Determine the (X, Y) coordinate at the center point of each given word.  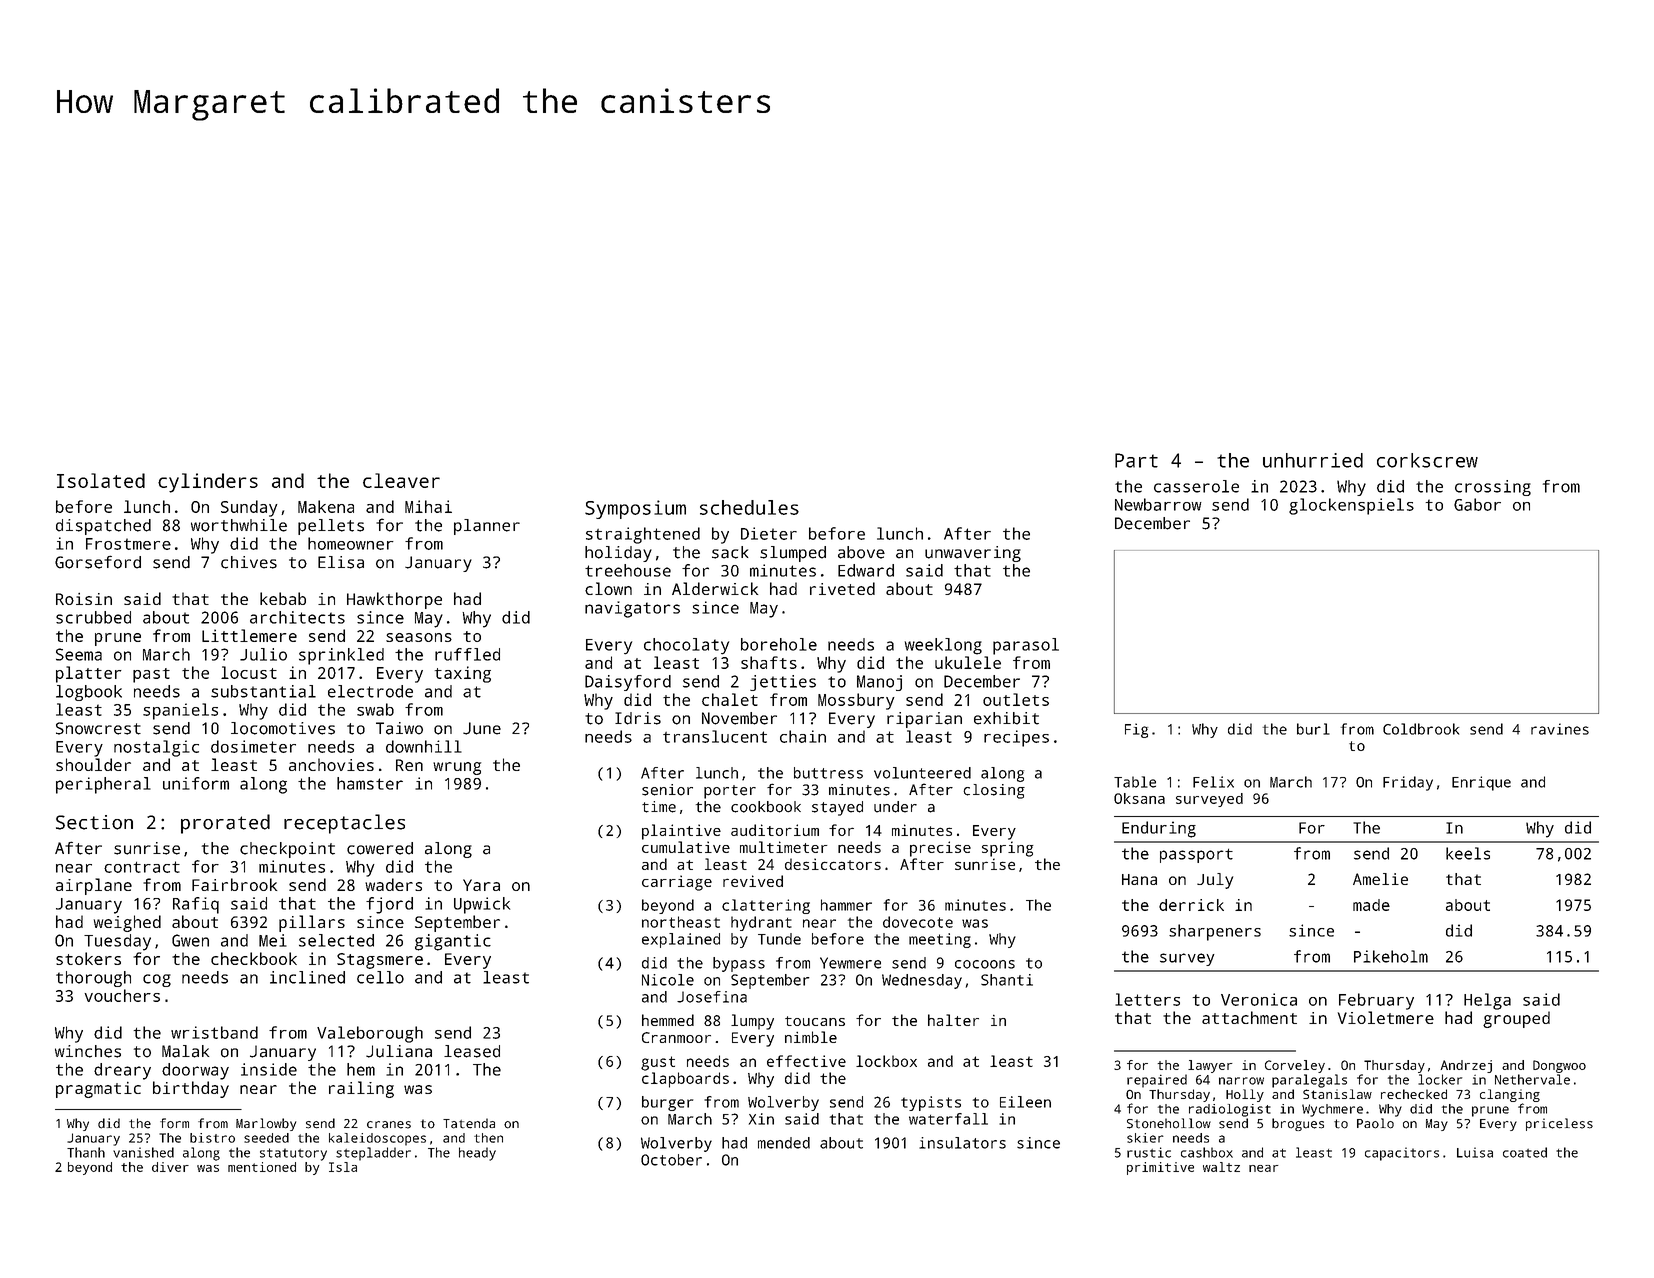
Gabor (1477, 504)
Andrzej (1466, 1066)
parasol (1026, 646)
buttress (828, 773)
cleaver (401, 480)
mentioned (262, 1167)
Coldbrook (1421, 729)
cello (380, 977)
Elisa (341, 562)
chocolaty (686, 646)
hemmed (668, 1020)
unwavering (973, 554)
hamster (370, 783)
